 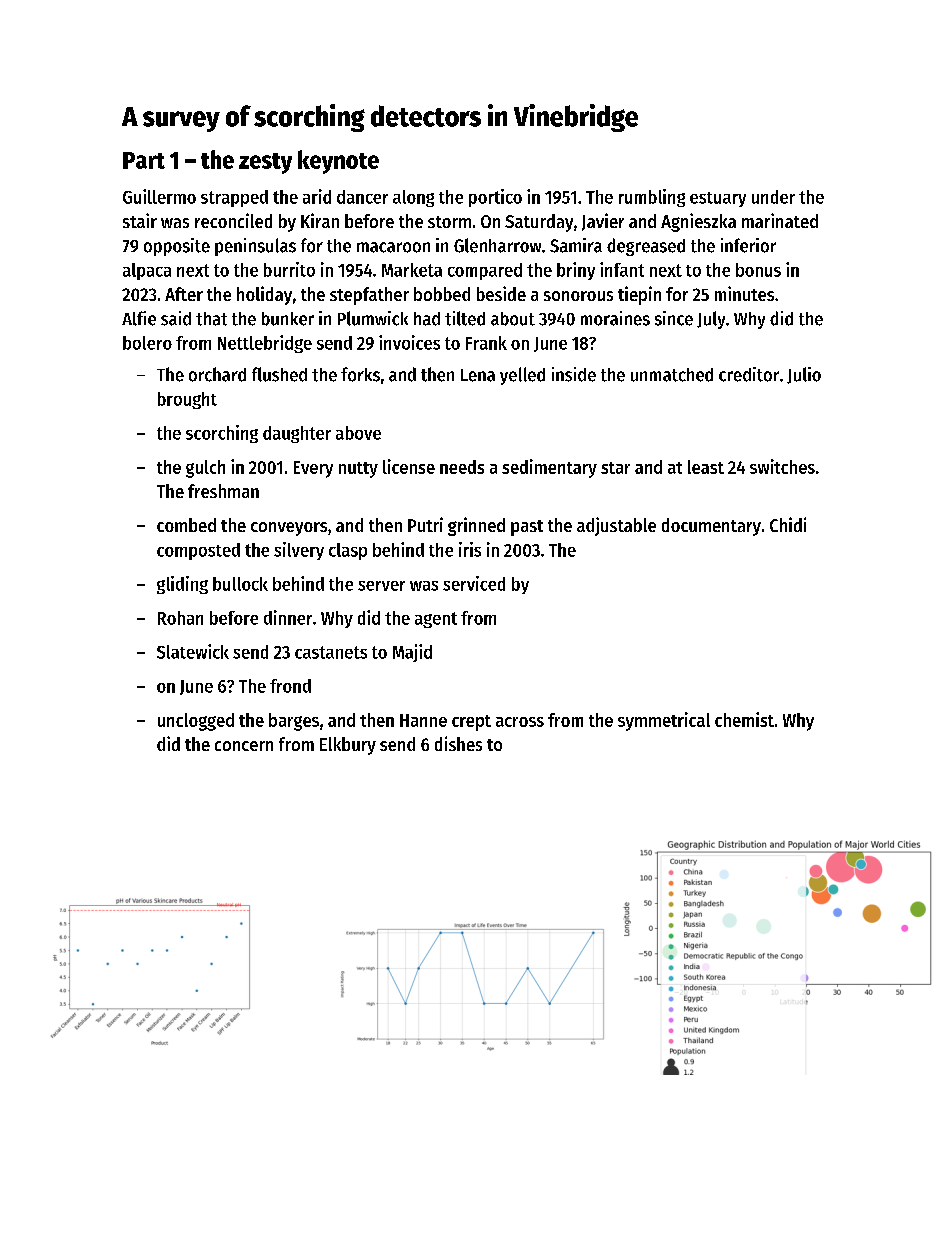 What do you see at coordinates (758, 270) in the screenshot?
I see `bonus` at bounding box center [758, 270].
